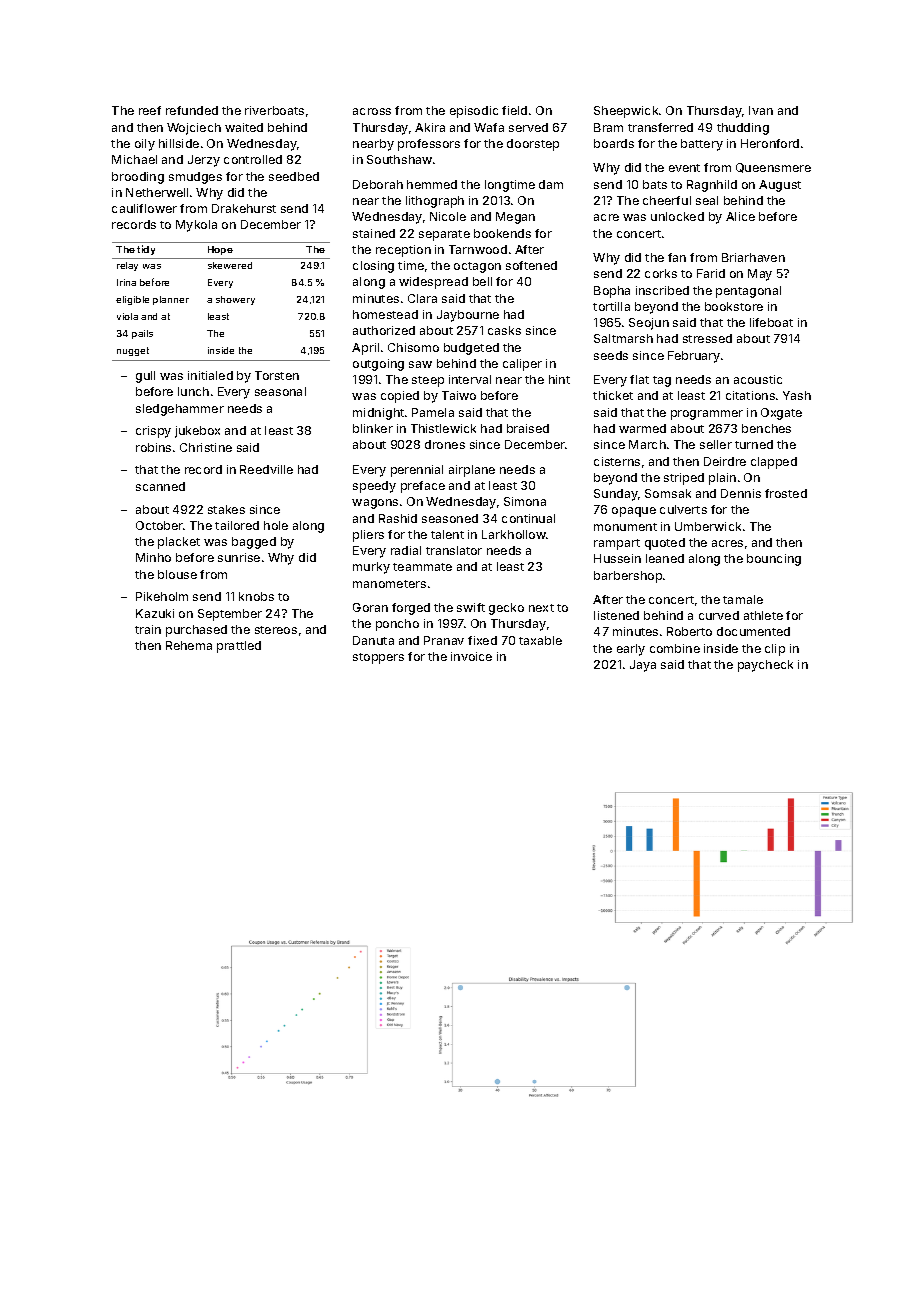  What do you see at coordinates (514, 110) in the page?
I see `field` at bounding box center [514, 110].
